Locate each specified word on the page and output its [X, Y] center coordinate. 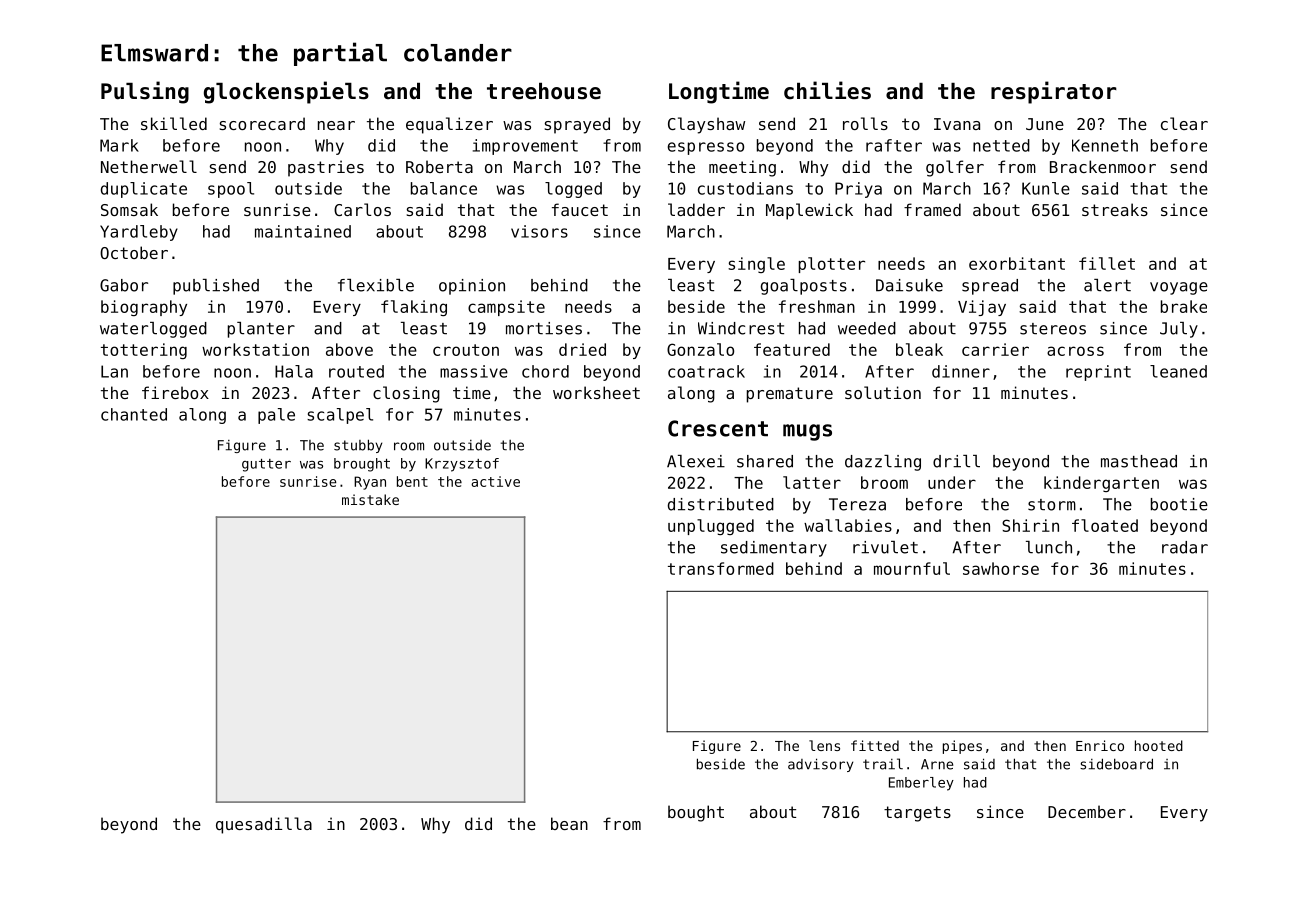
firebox [175, 392]
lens [824, 745]
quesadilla [264, 825]
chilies [827, 90]
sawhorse [1001, 568]
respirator [1054, 92]
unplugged [711, 527]
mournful [912, 568]
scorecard [262, 123]
